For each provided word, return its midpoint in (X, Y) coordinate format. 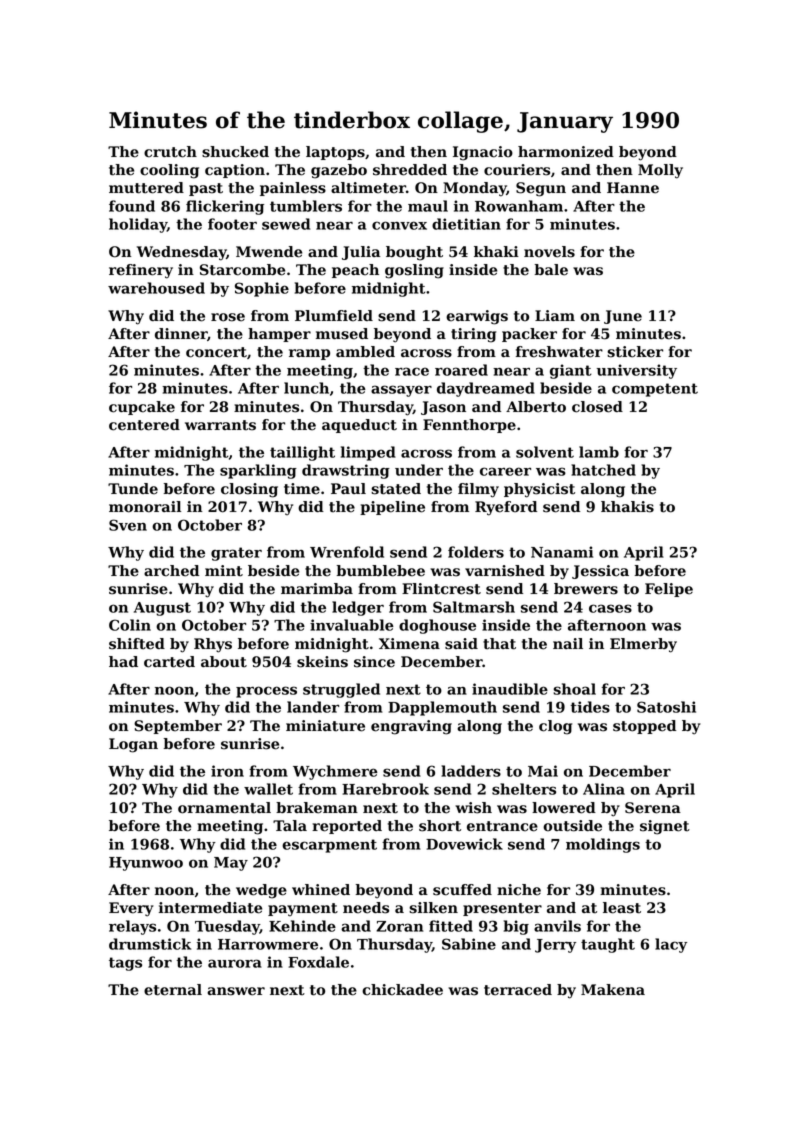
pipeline (392, 508)
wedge (261, 891)
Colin (130, 625)
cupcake (142, 408)
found (132, 206)
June (623, 317)
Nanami (562, 552)
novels (549, 252)
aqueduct (359, 426)
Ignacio (483, 153)
